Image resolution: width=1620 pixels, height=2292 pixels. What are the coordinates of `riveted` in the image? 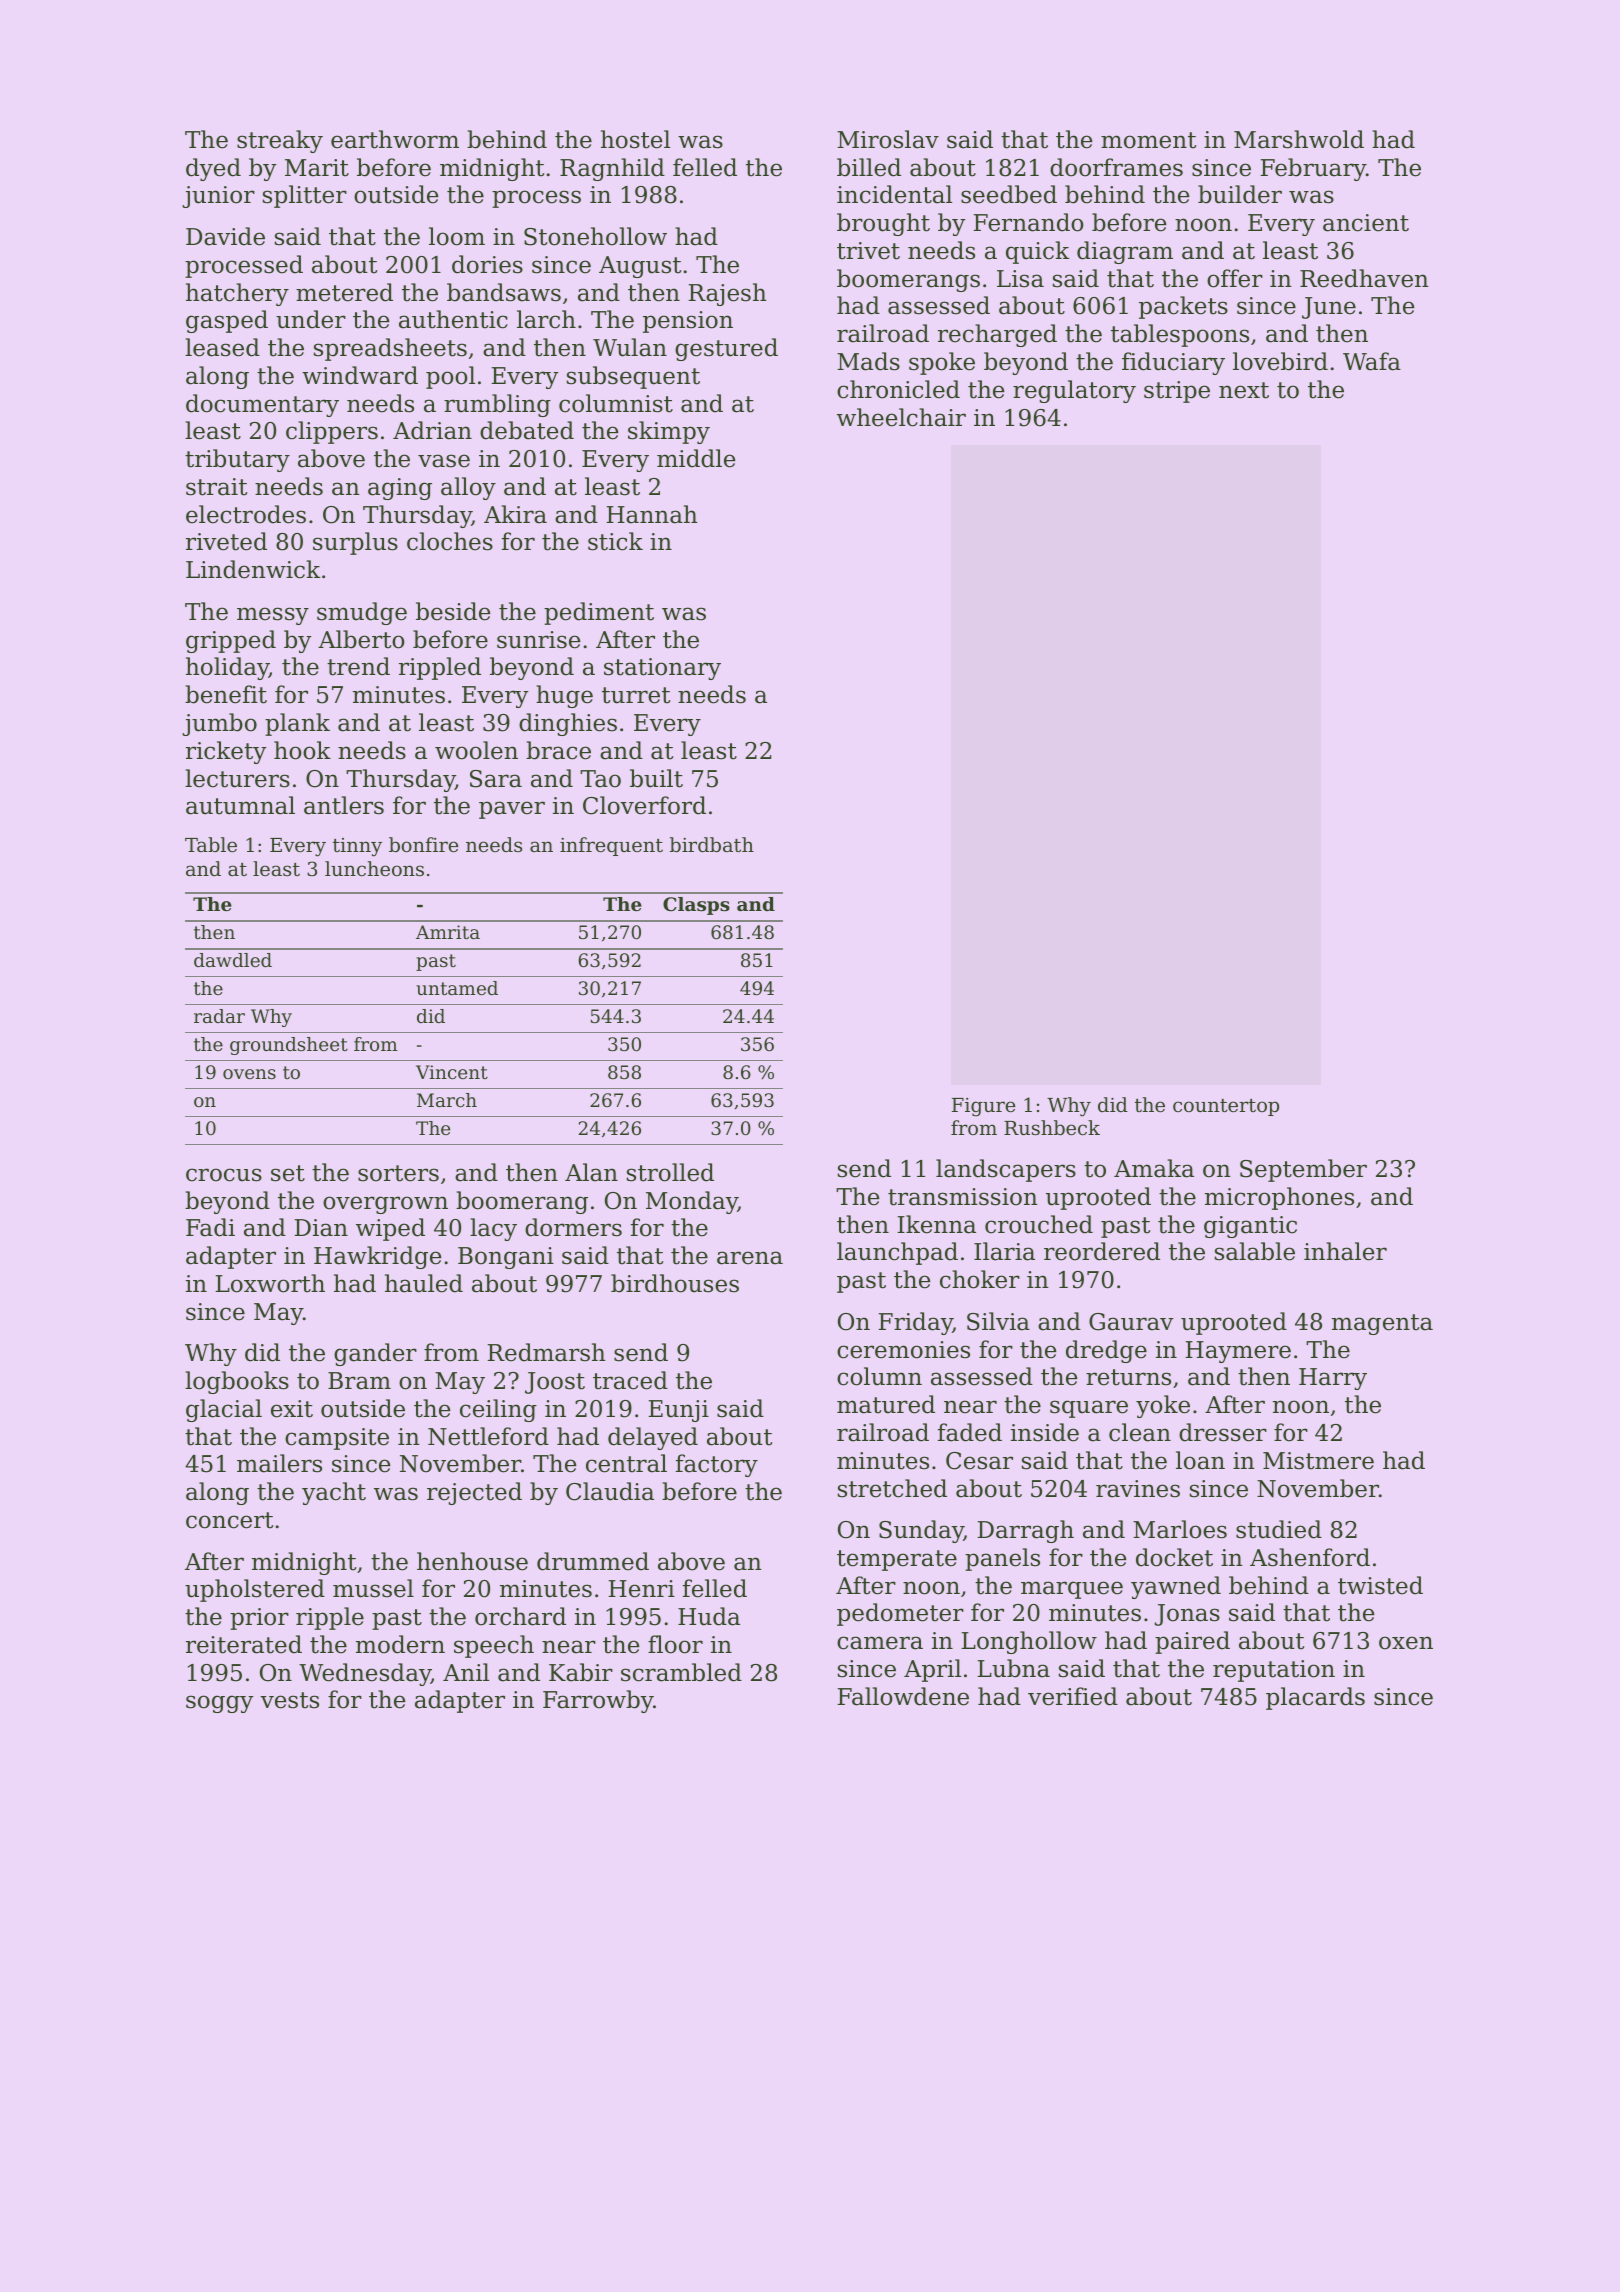 It's located at (226, 541).
